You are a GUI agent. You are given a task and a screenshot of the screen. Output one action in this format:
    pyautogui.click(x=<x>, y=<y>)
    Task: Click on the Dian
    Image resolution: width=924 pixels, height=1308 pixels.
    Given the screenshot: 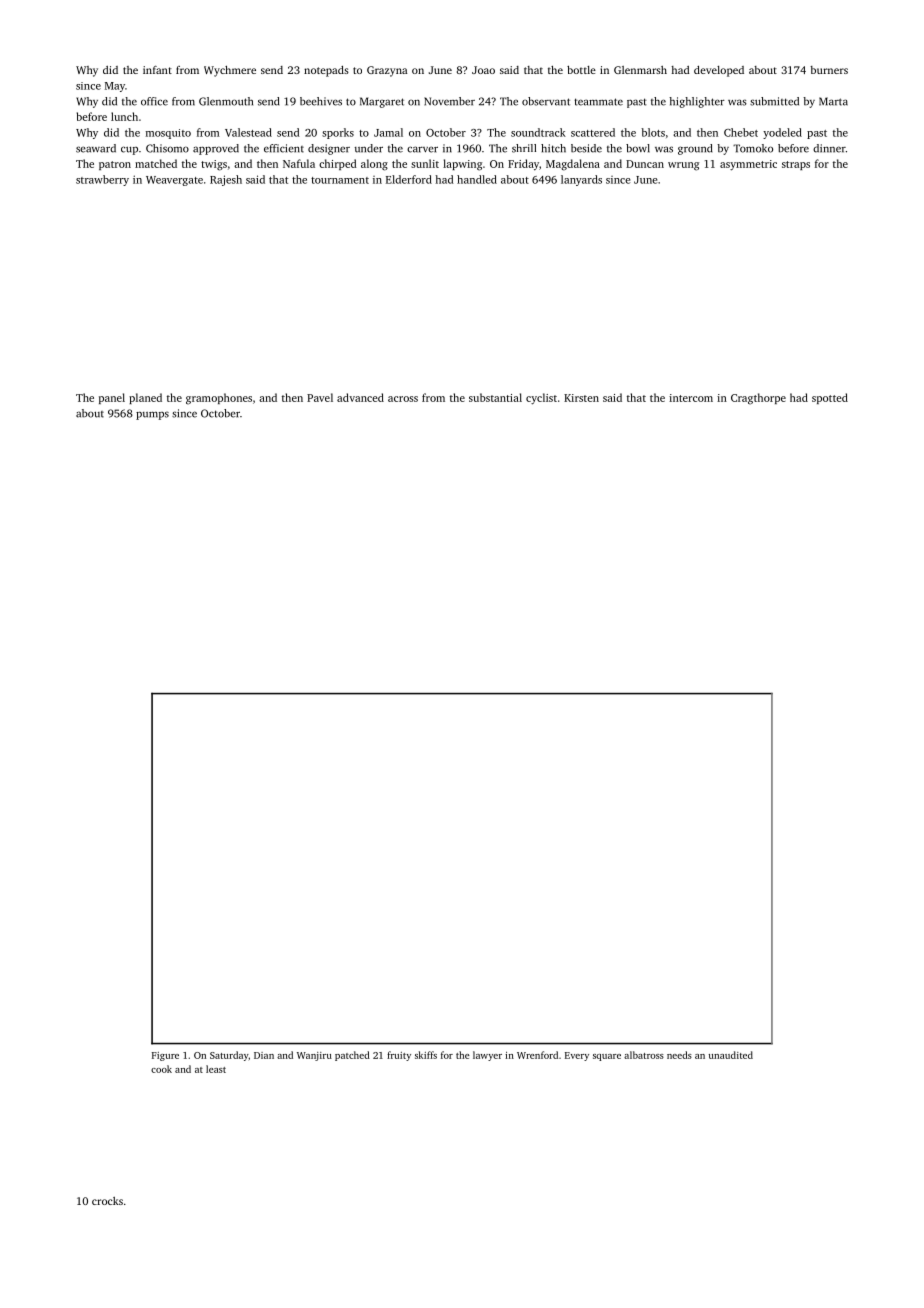 What is the action you would take?
    pyautogui.click(x=264, y=1055)
